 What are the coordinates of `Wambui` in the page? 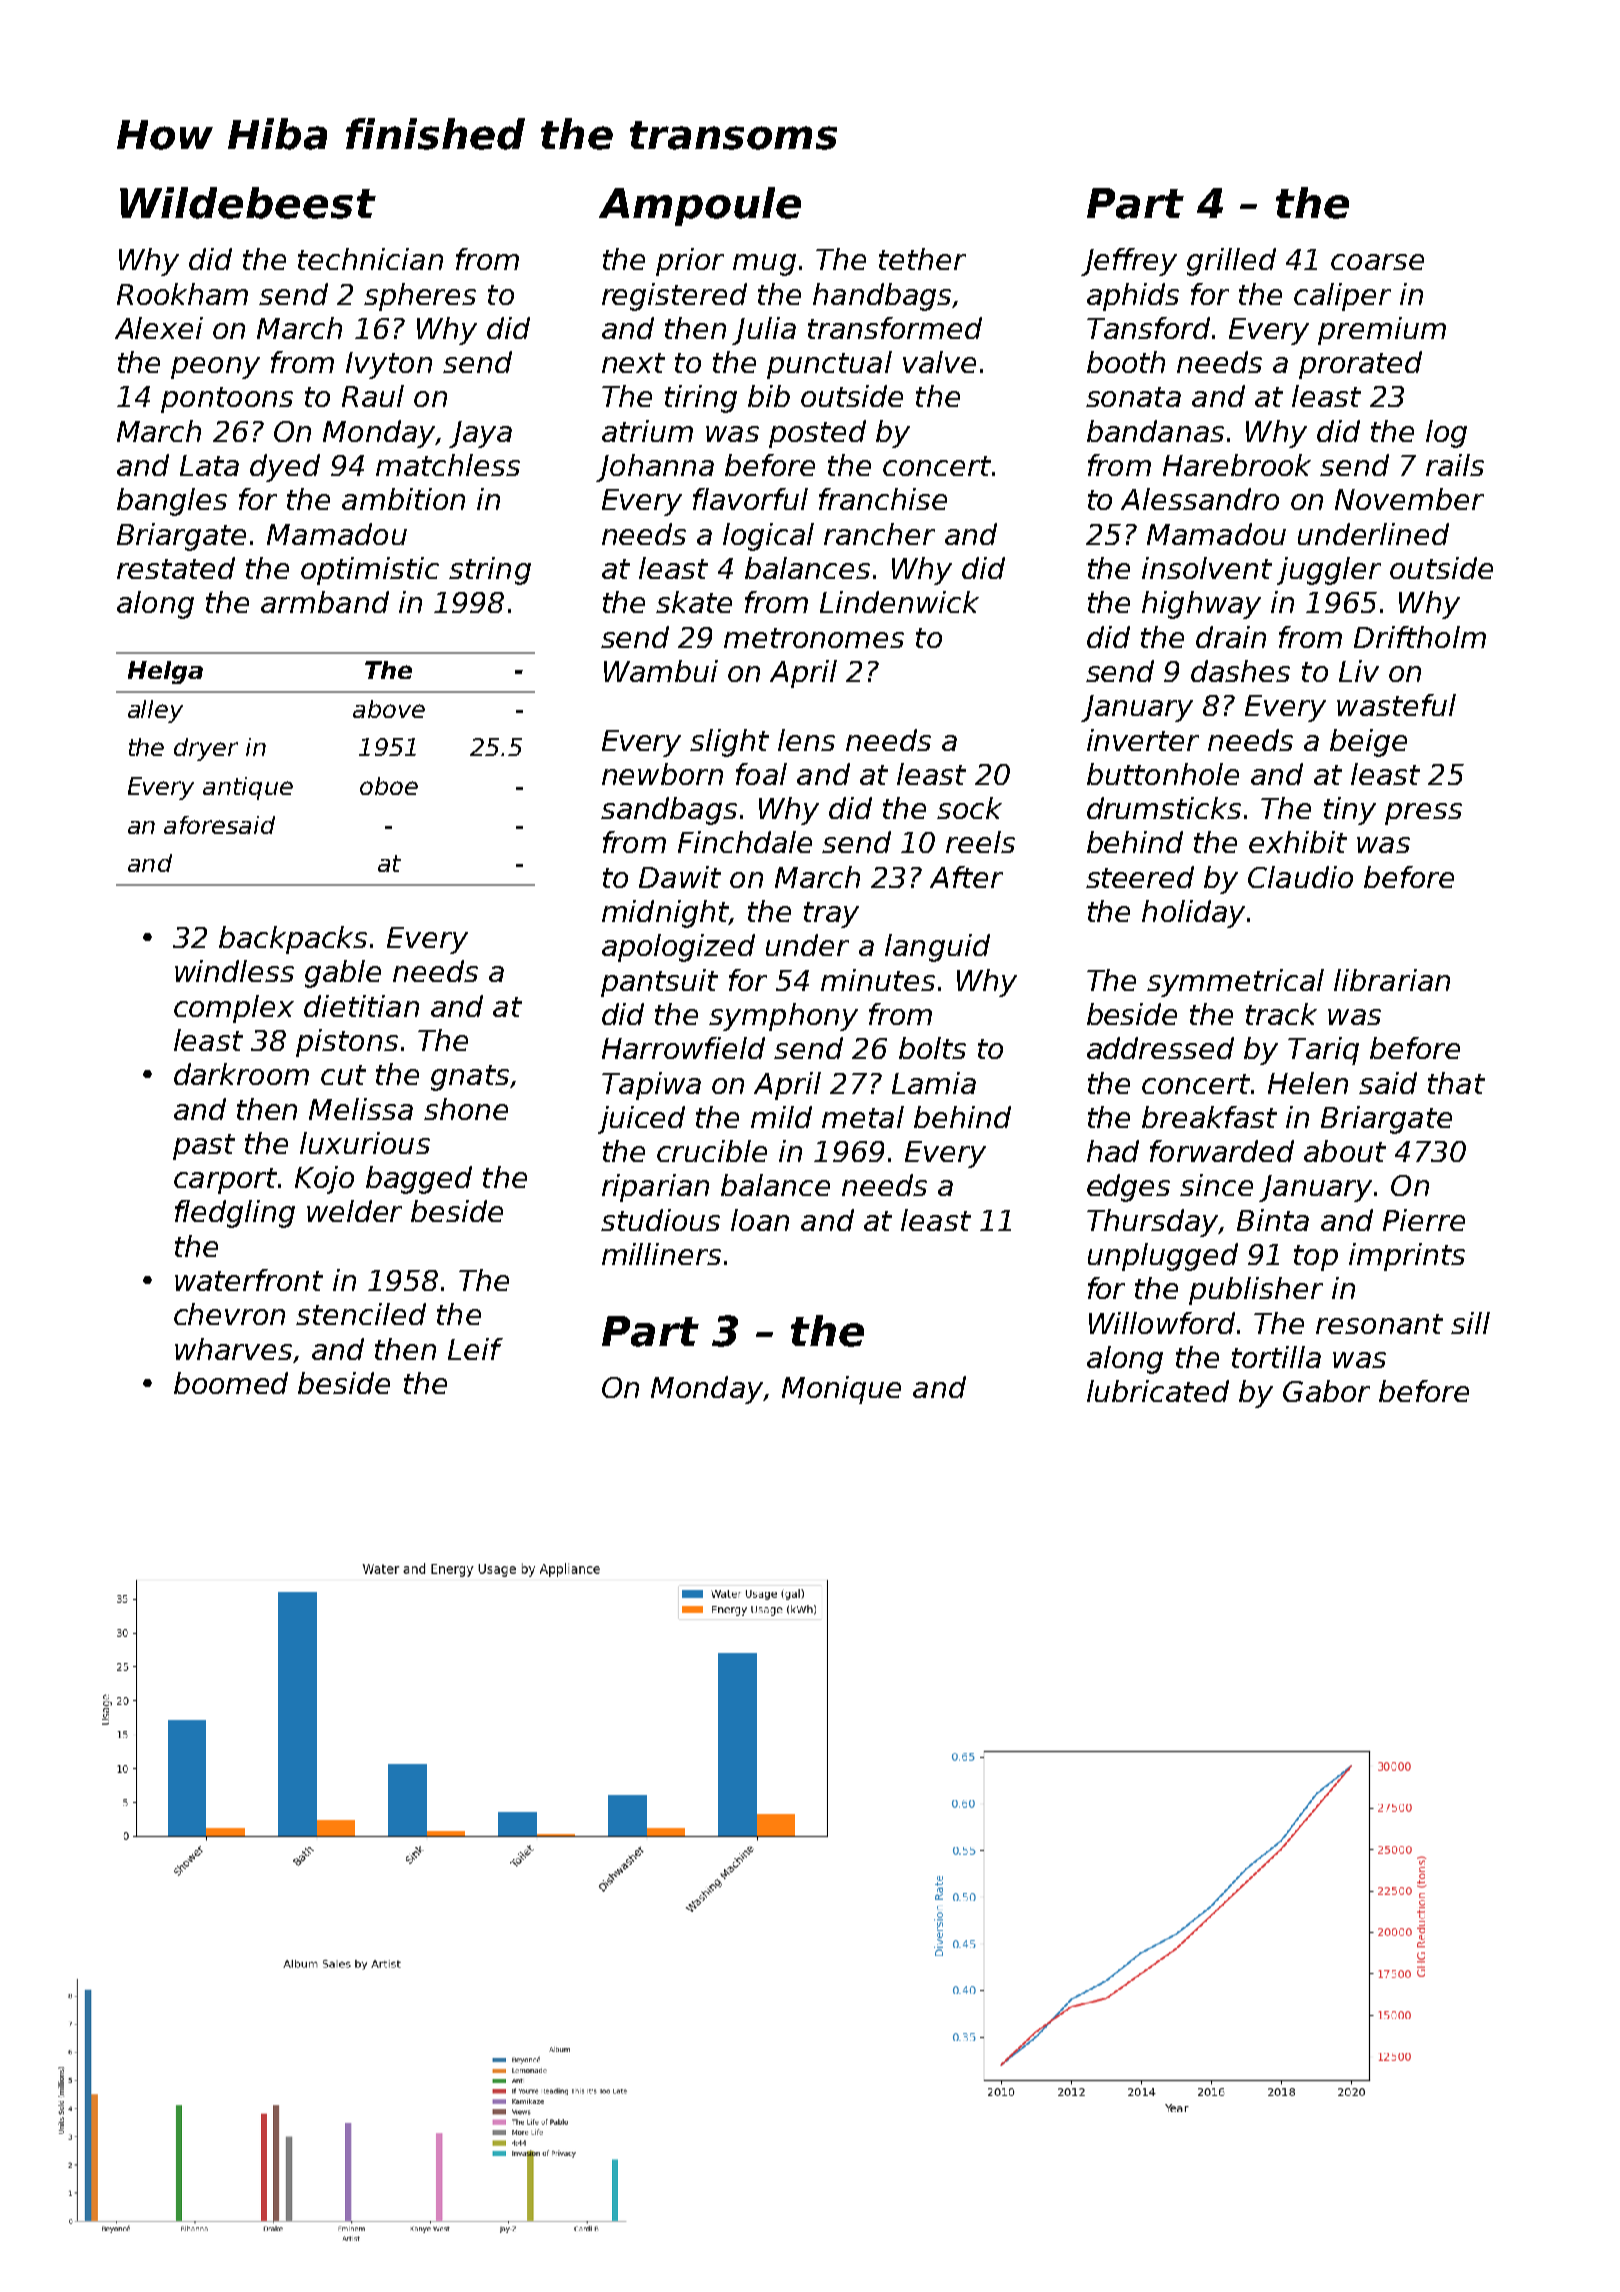 It's located at (661, 671).
